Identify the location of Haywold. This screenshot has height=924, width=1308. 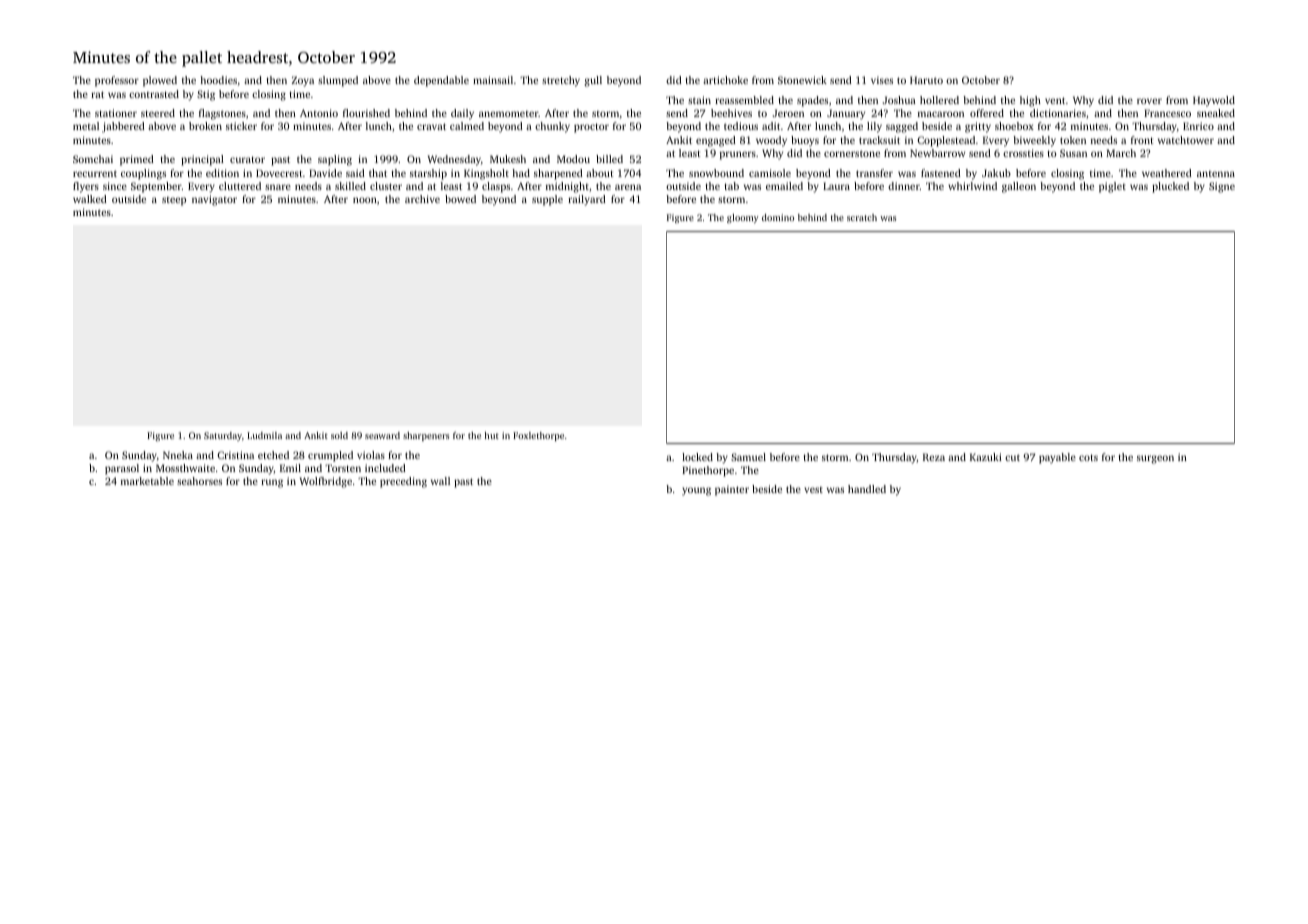
(1214, 101).
